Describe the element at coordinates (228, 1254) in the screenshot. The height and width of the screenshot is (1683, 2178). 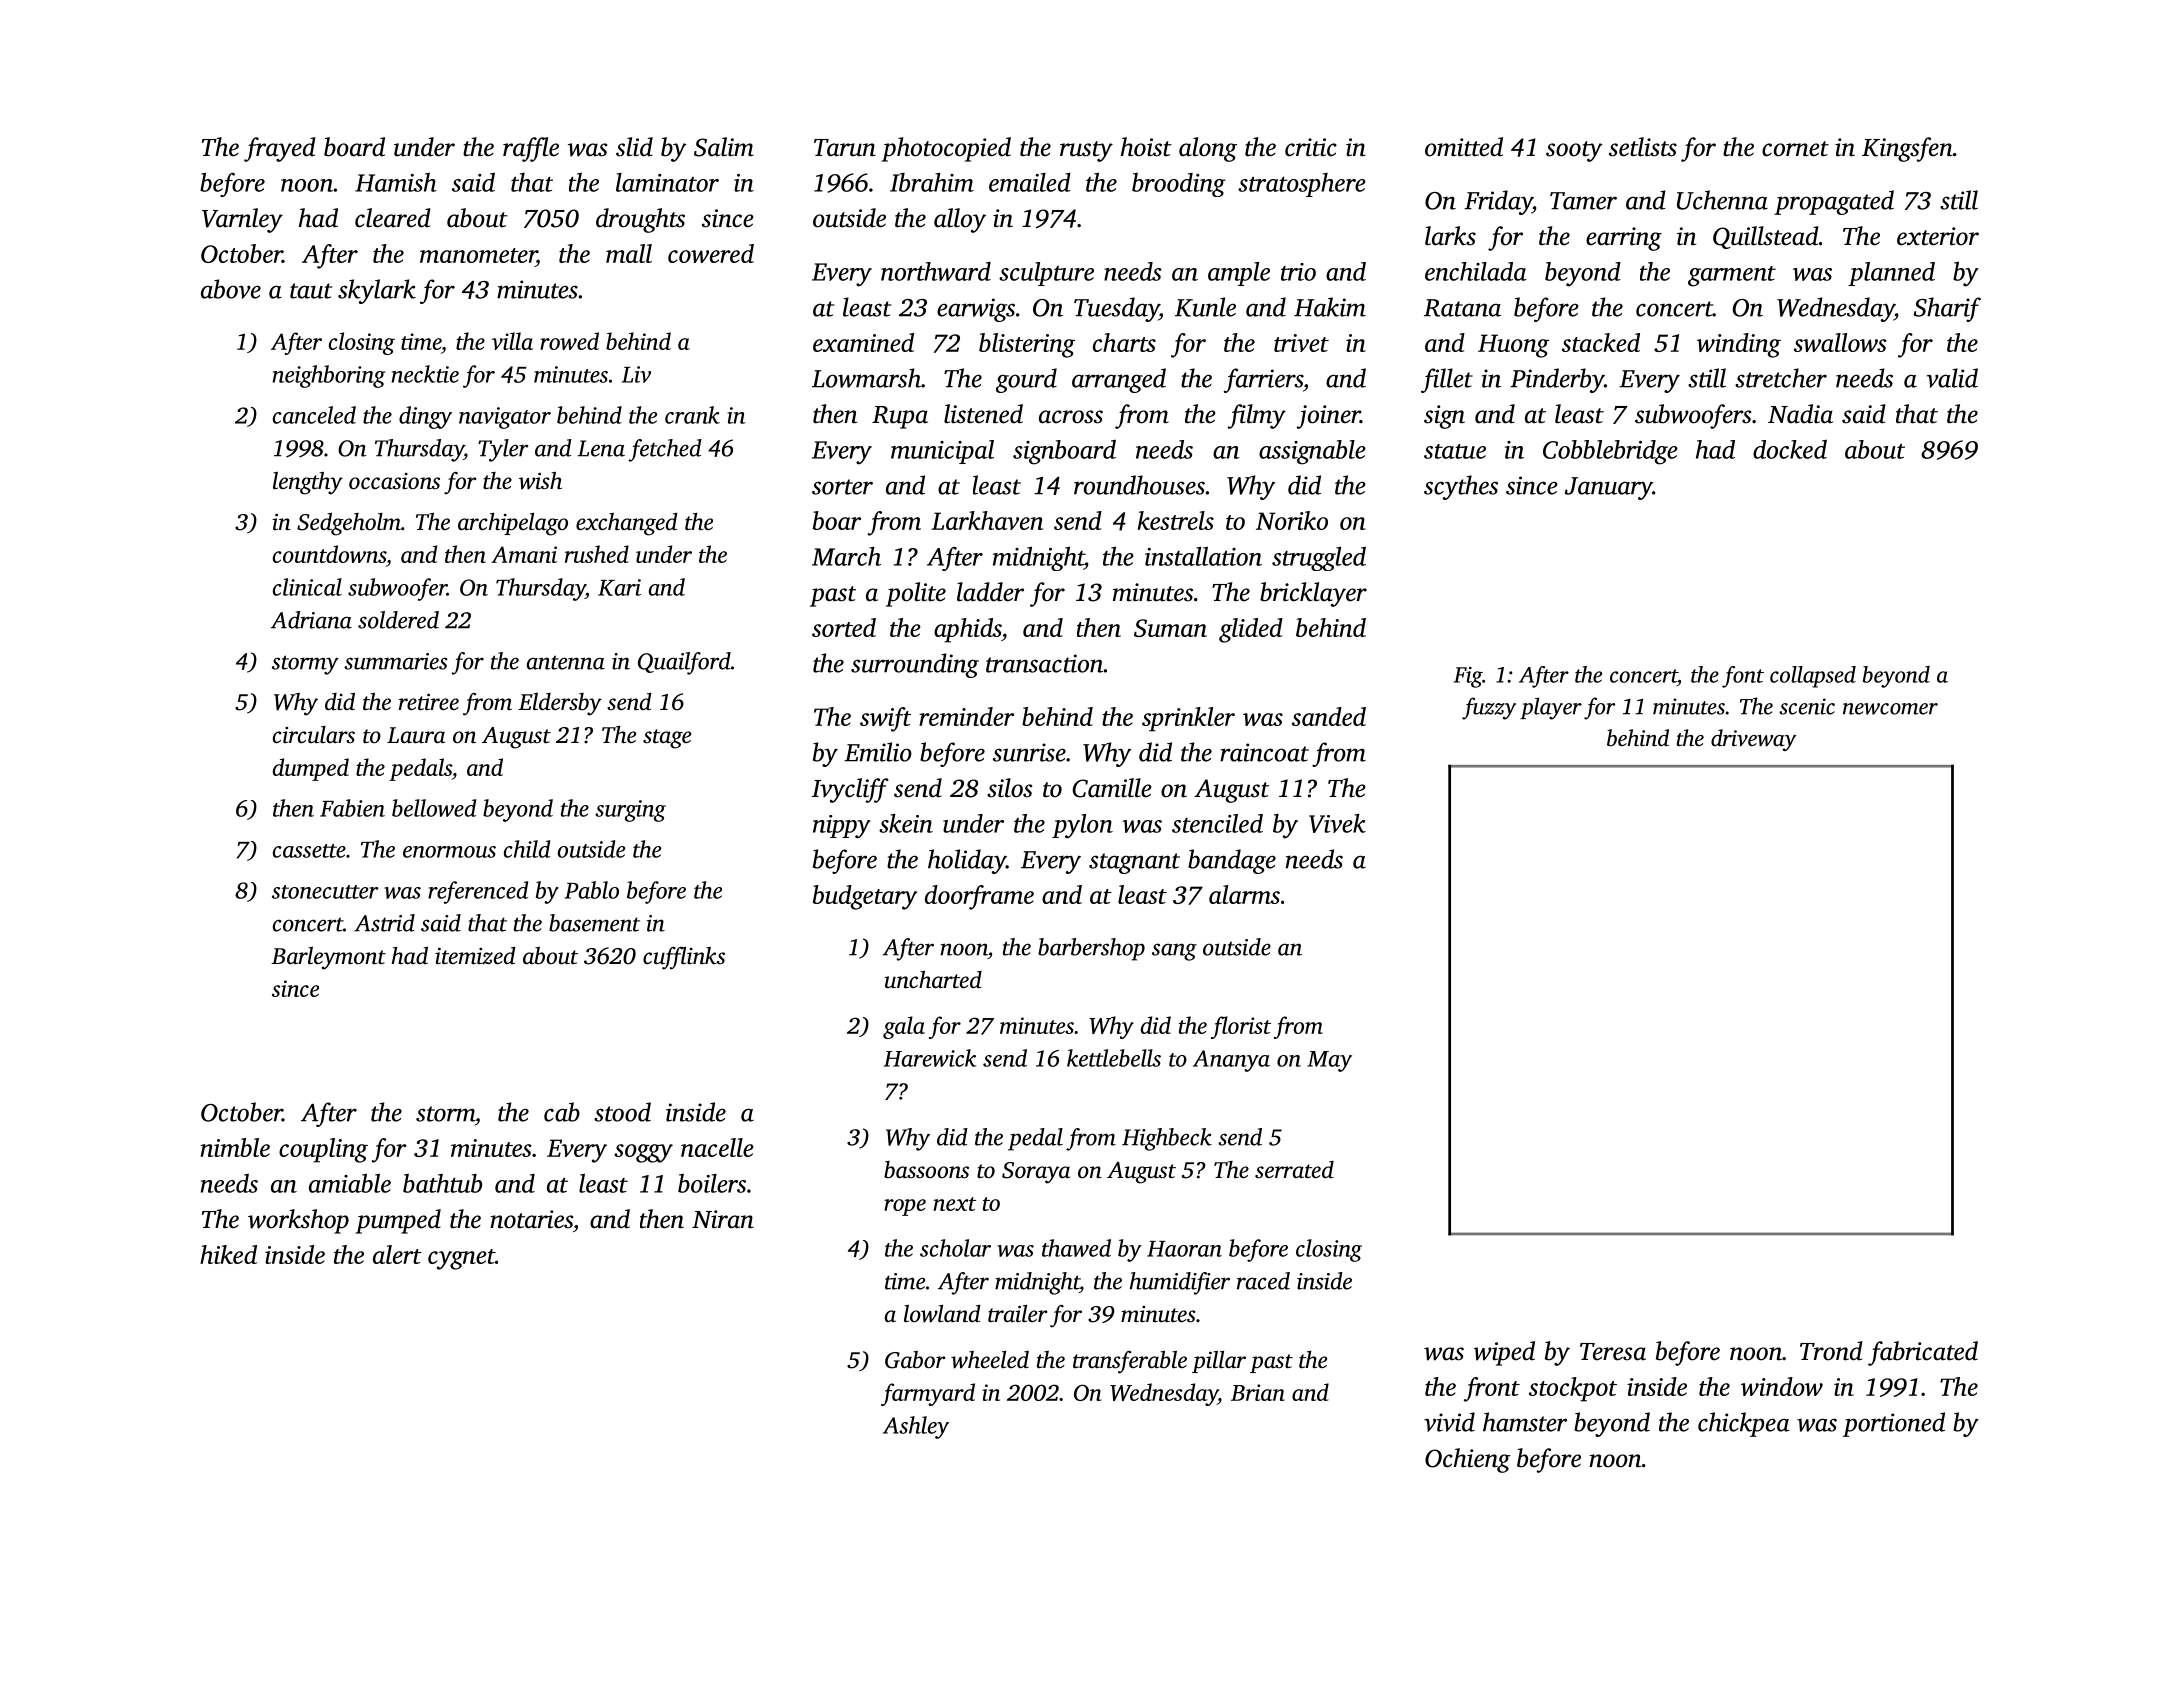
I see `hiked` at that location.
